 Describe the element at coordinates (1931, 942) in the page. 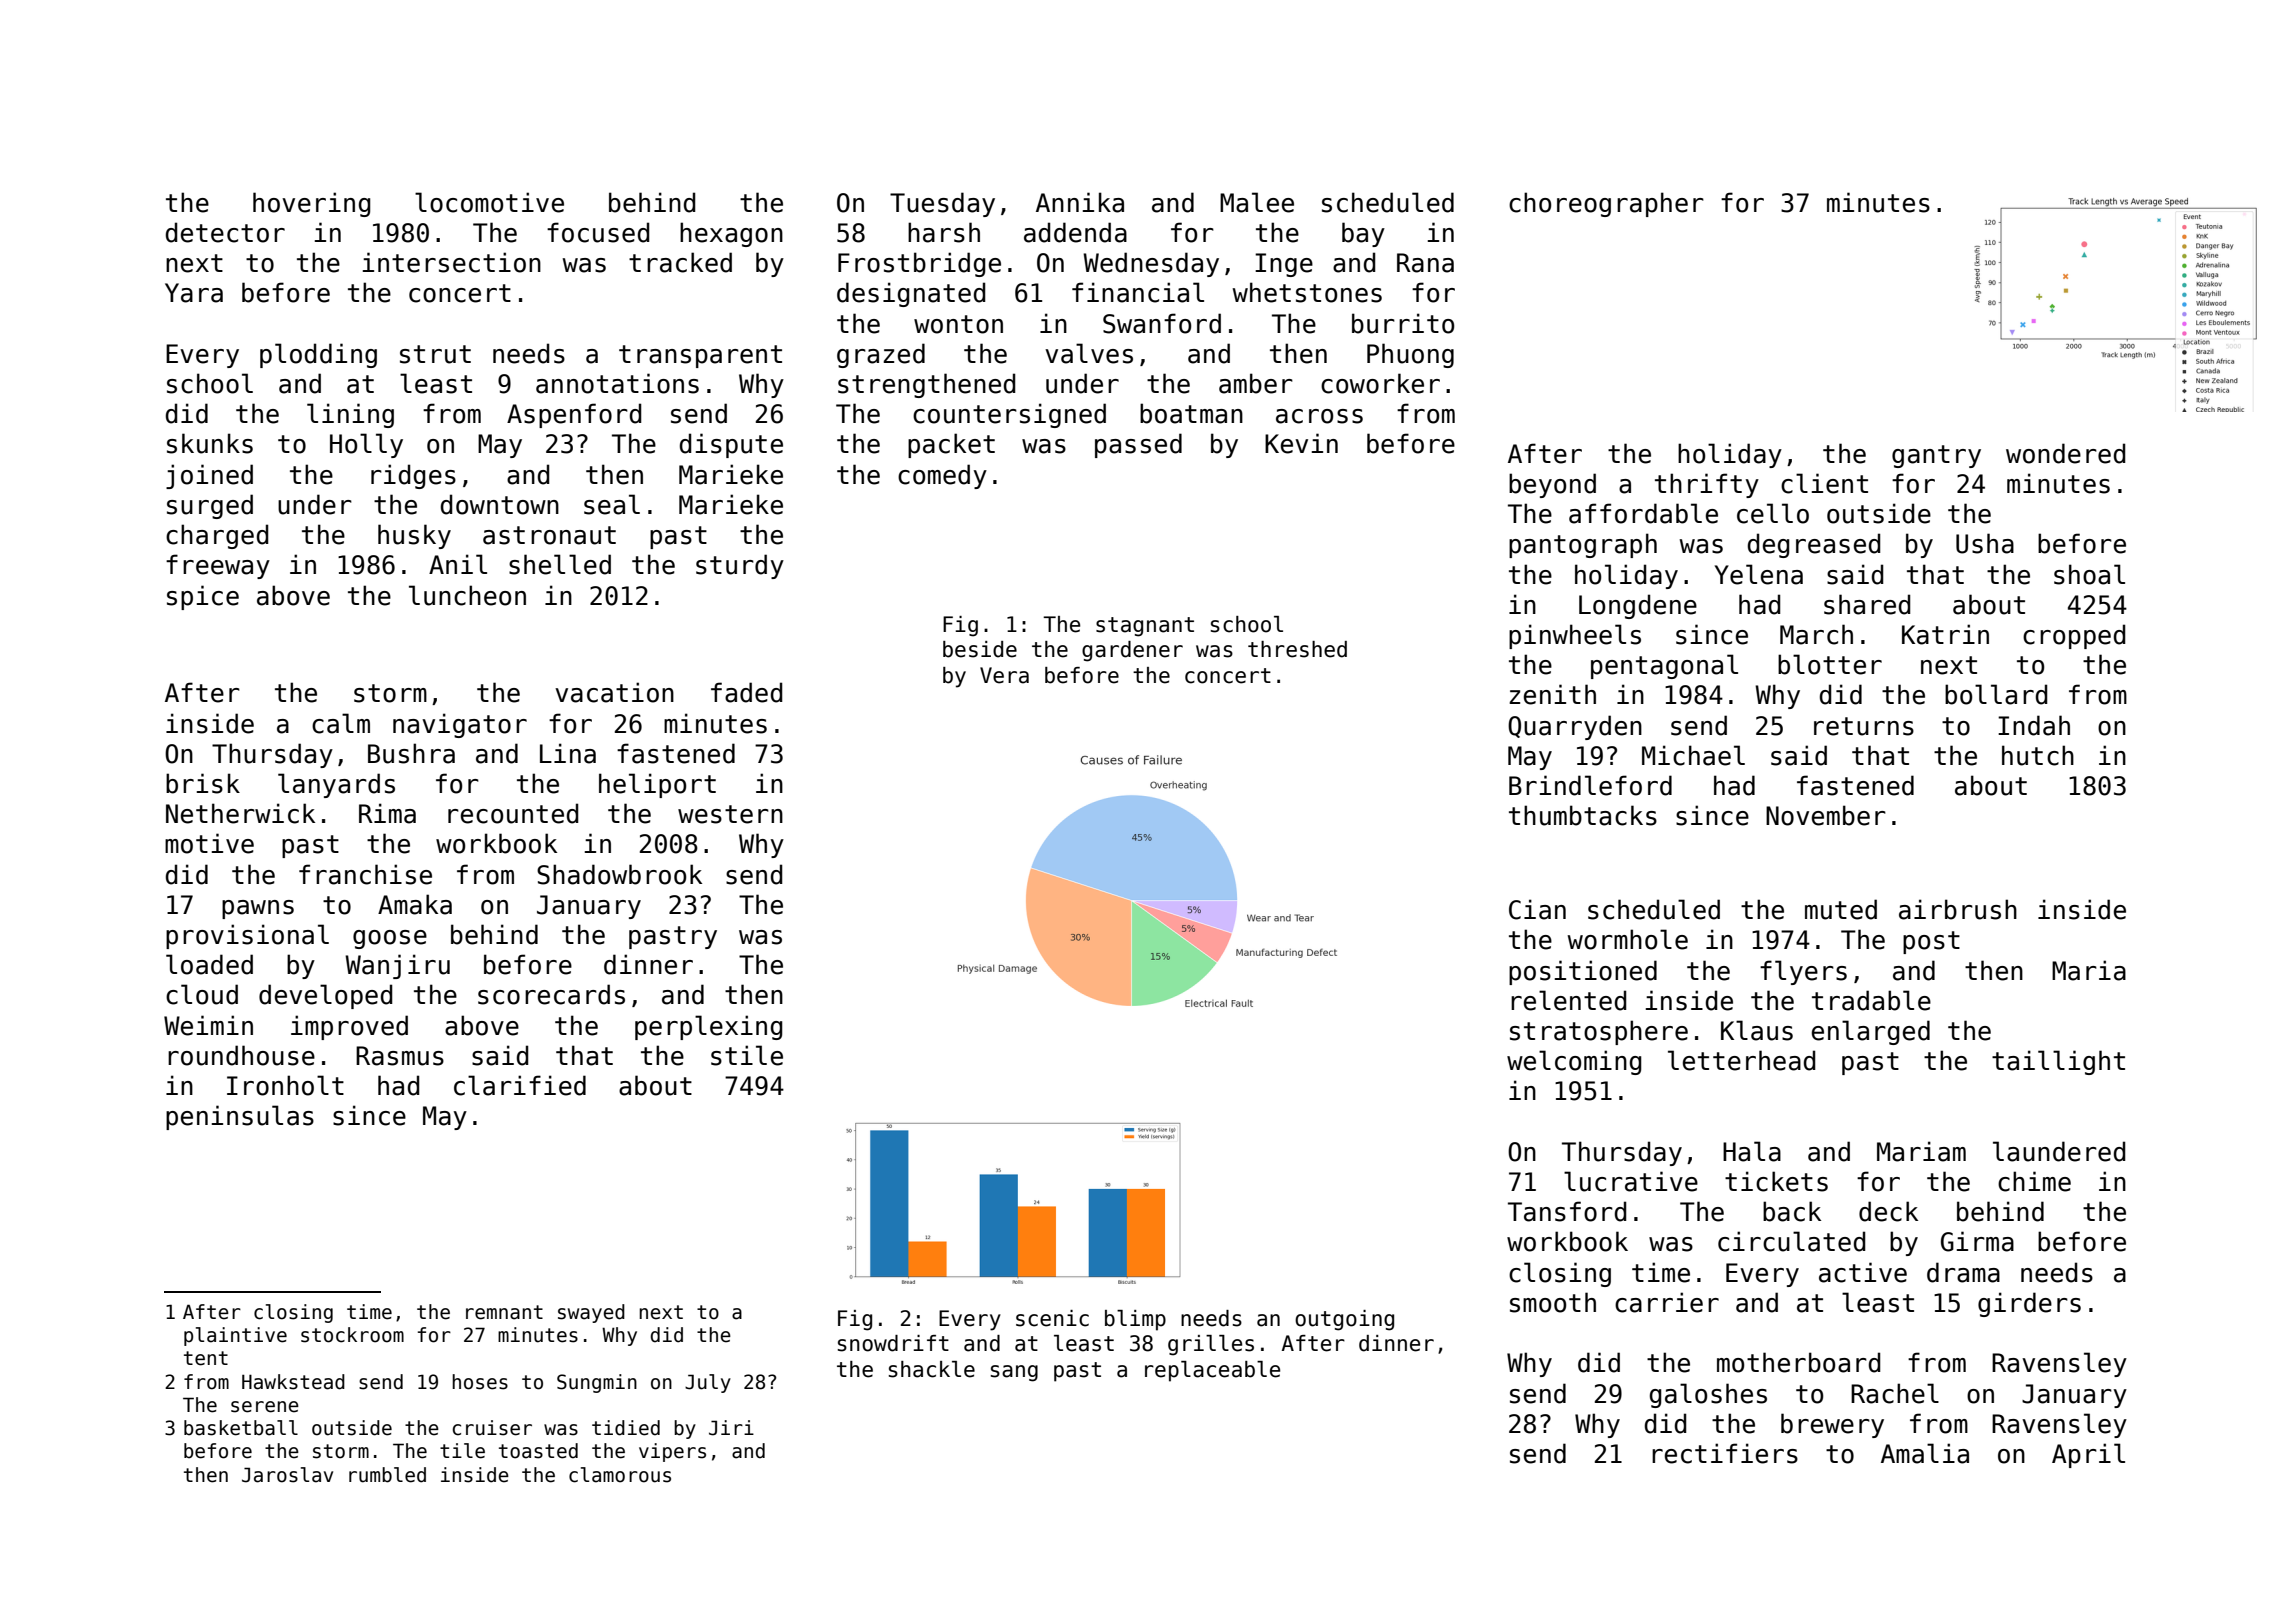

I see `post` at that location.
